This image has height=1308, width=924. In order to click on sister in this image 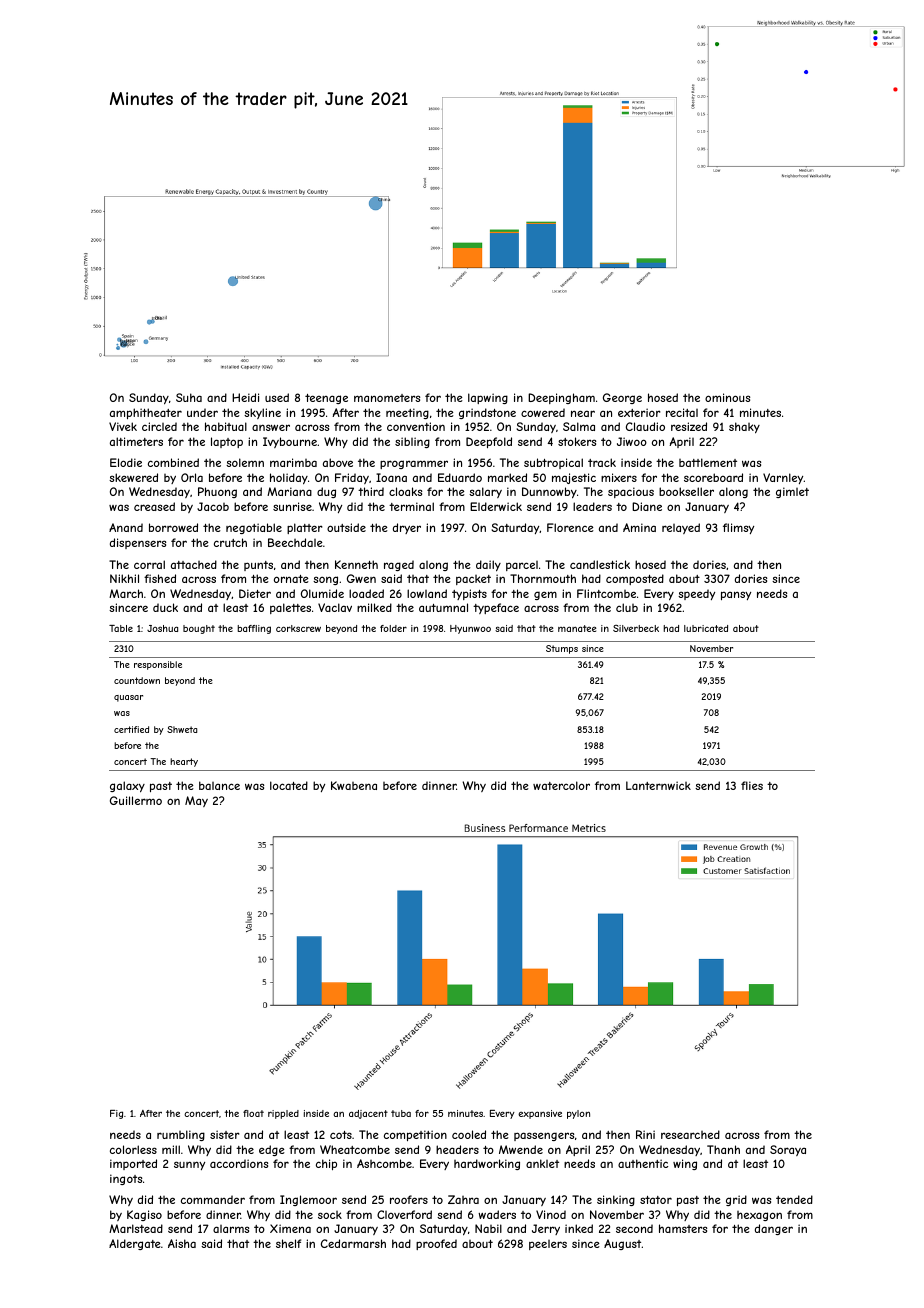, I will do `click(225, 1134)`.
